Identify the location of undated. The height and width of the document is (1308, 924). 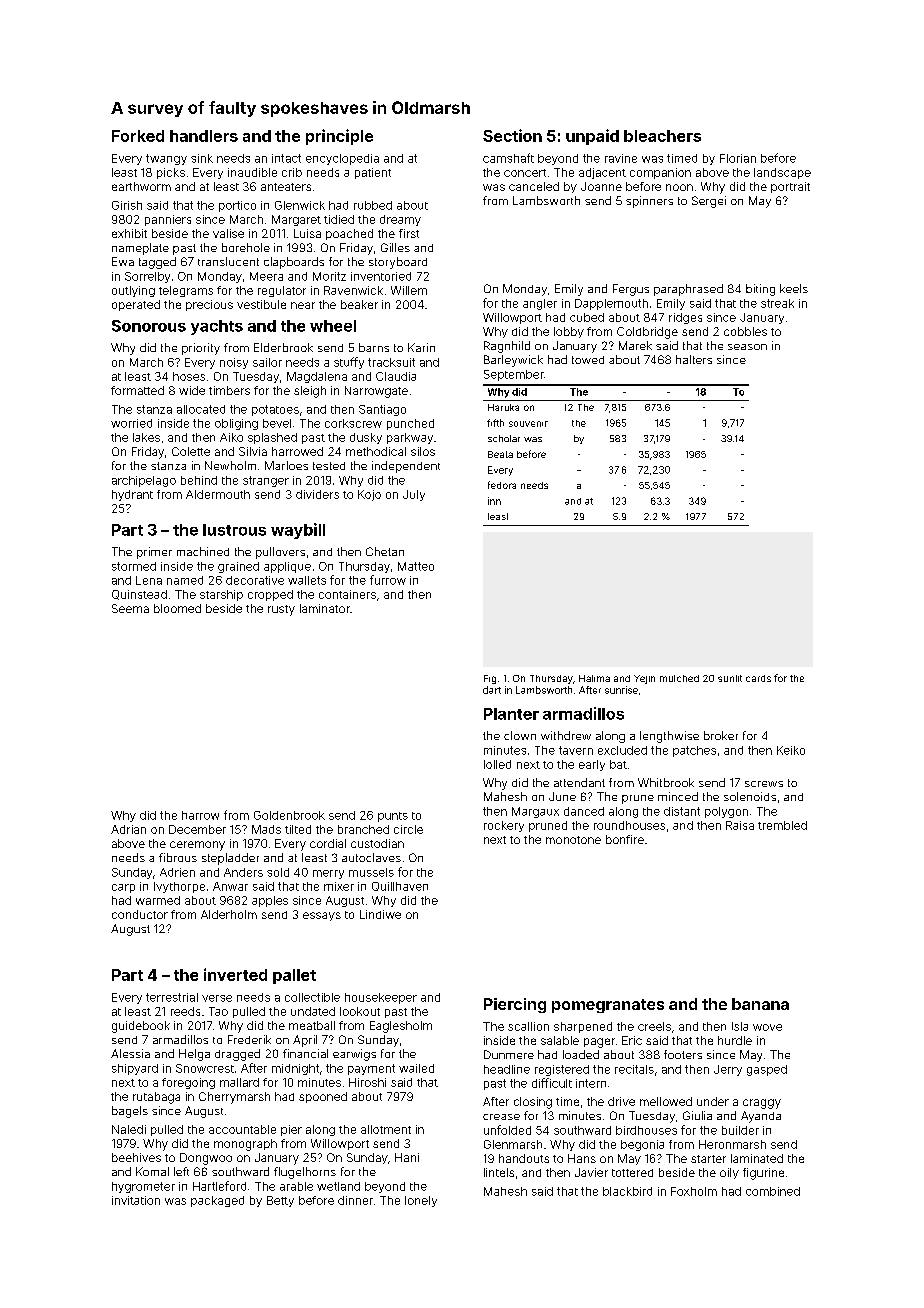
(313, 1011).
